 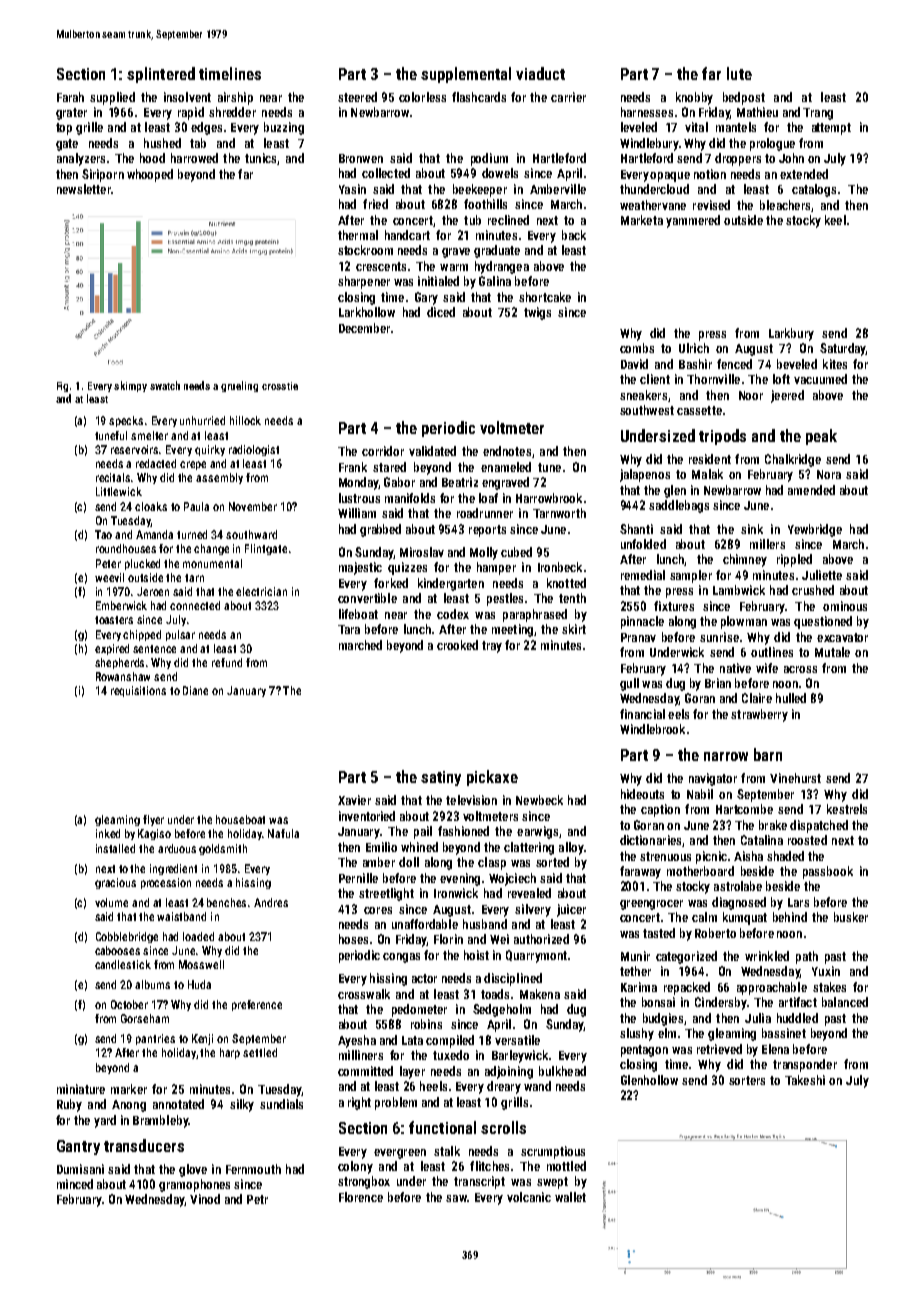 What do you see at coordinates (81, 1089) in the image?
I see `miniature` at bounding box center [81, 1089].
